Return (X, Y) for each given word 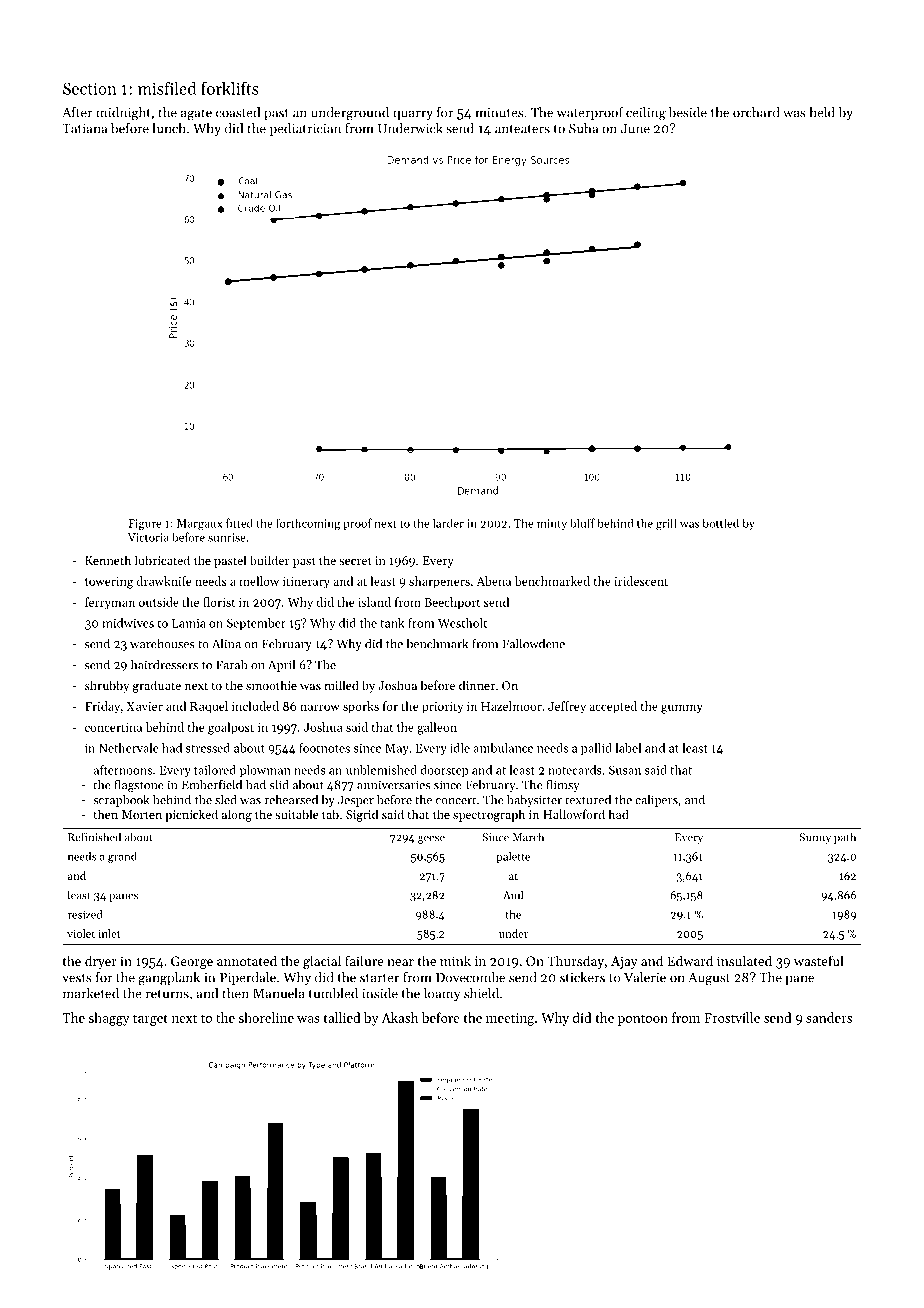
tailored (215, 770)
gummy (681, 709)
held (822, 112)
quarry (413, 115)
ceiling (646, 114)
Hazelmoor (511, 706)
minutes (499, 113)
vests (77, 978)
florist (219, 602)
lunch (169, 128)
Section (90, 88)
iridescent (641, 581)
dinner (477, 685)
